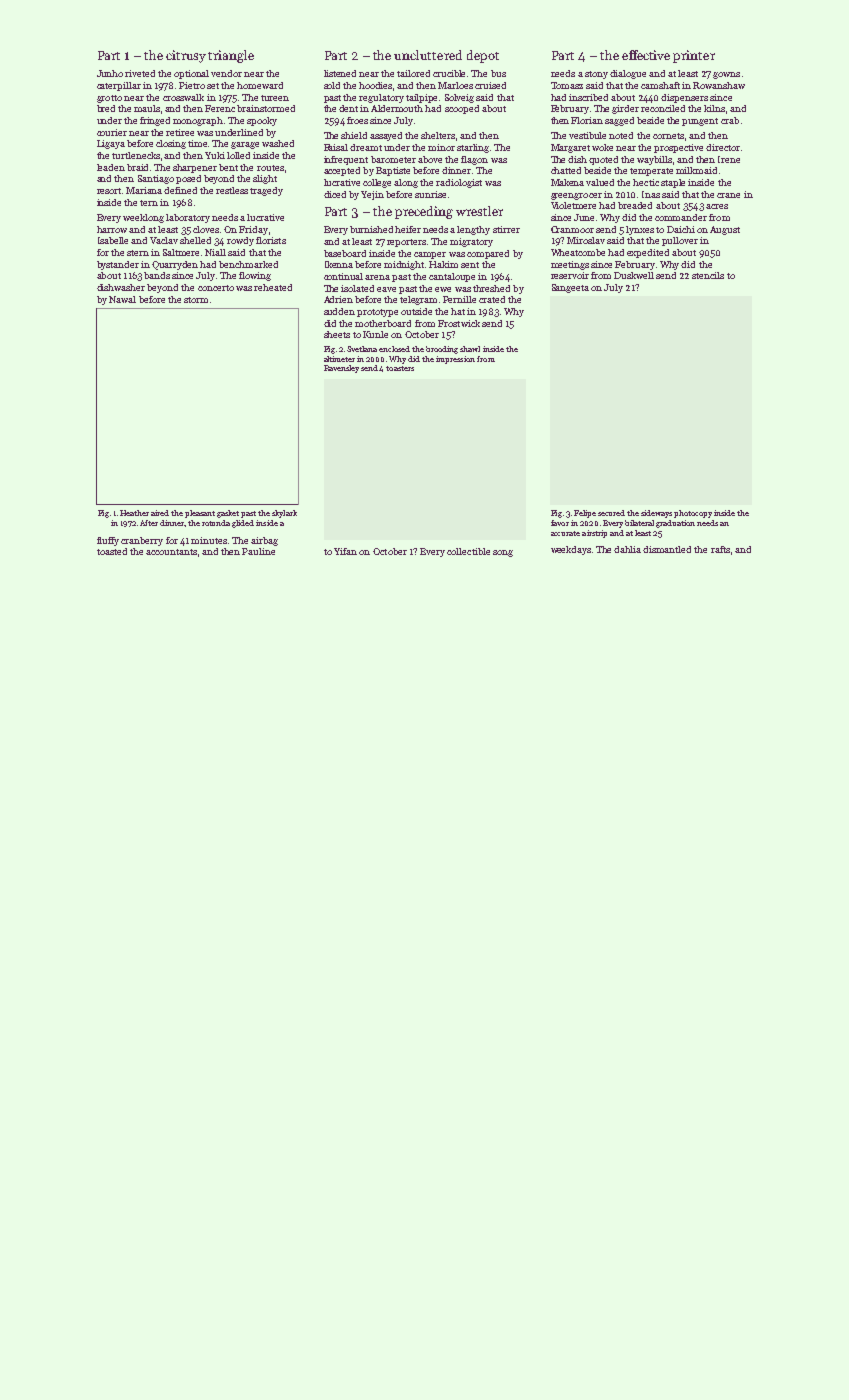 This screenshot has width=849, height=1400. I want to click on stony, so click(596, 75).
